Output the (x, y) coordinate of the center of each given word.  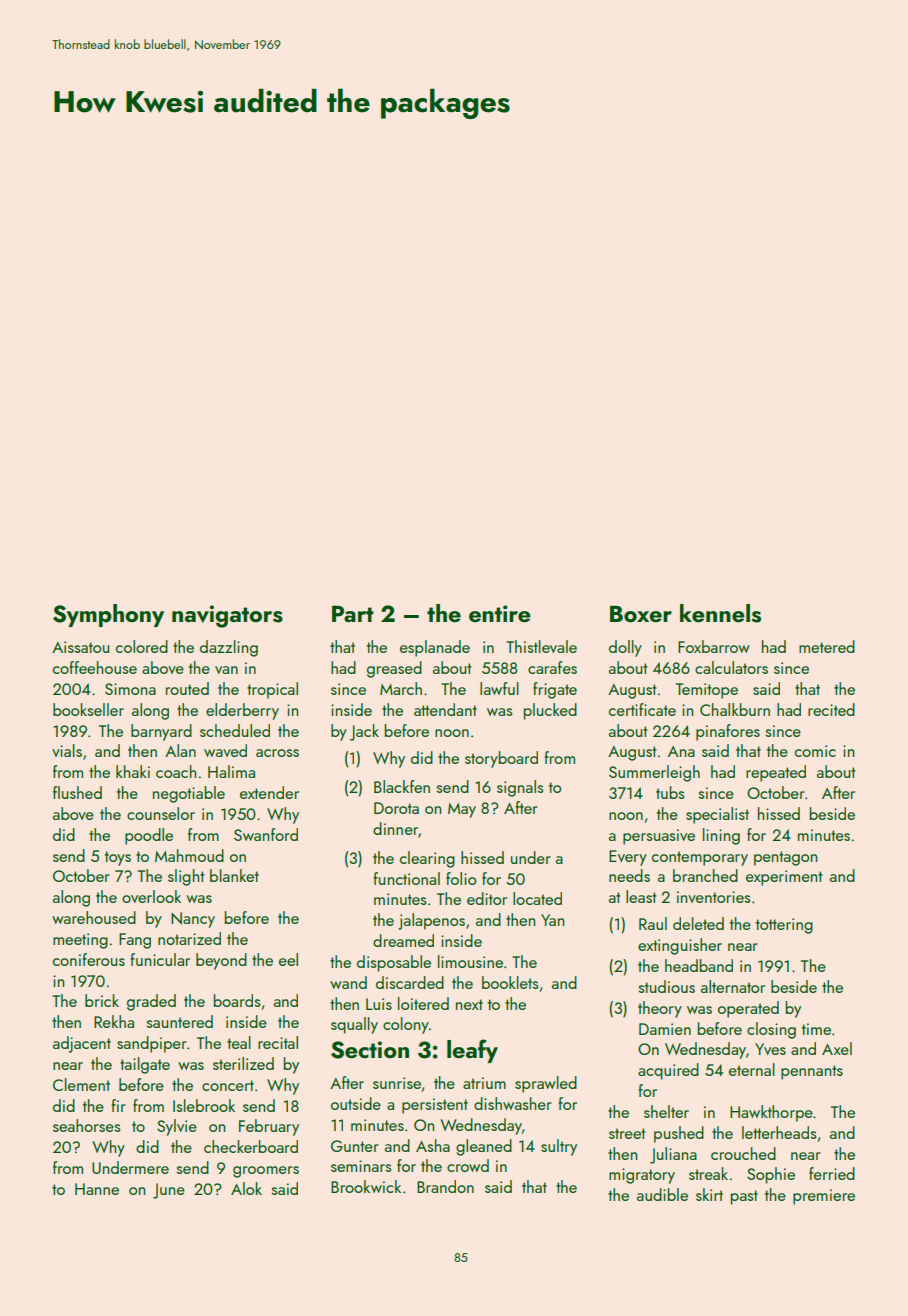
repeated (776, 773)
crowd (468, 1165)
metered (827, 646)
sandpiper (152, 1044)
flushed (77, 792)
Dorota (396, 808)
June (169, 1191)
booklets (510, 982)
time (816, 1029)
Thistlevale (541, 646)
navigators (227, 616)
